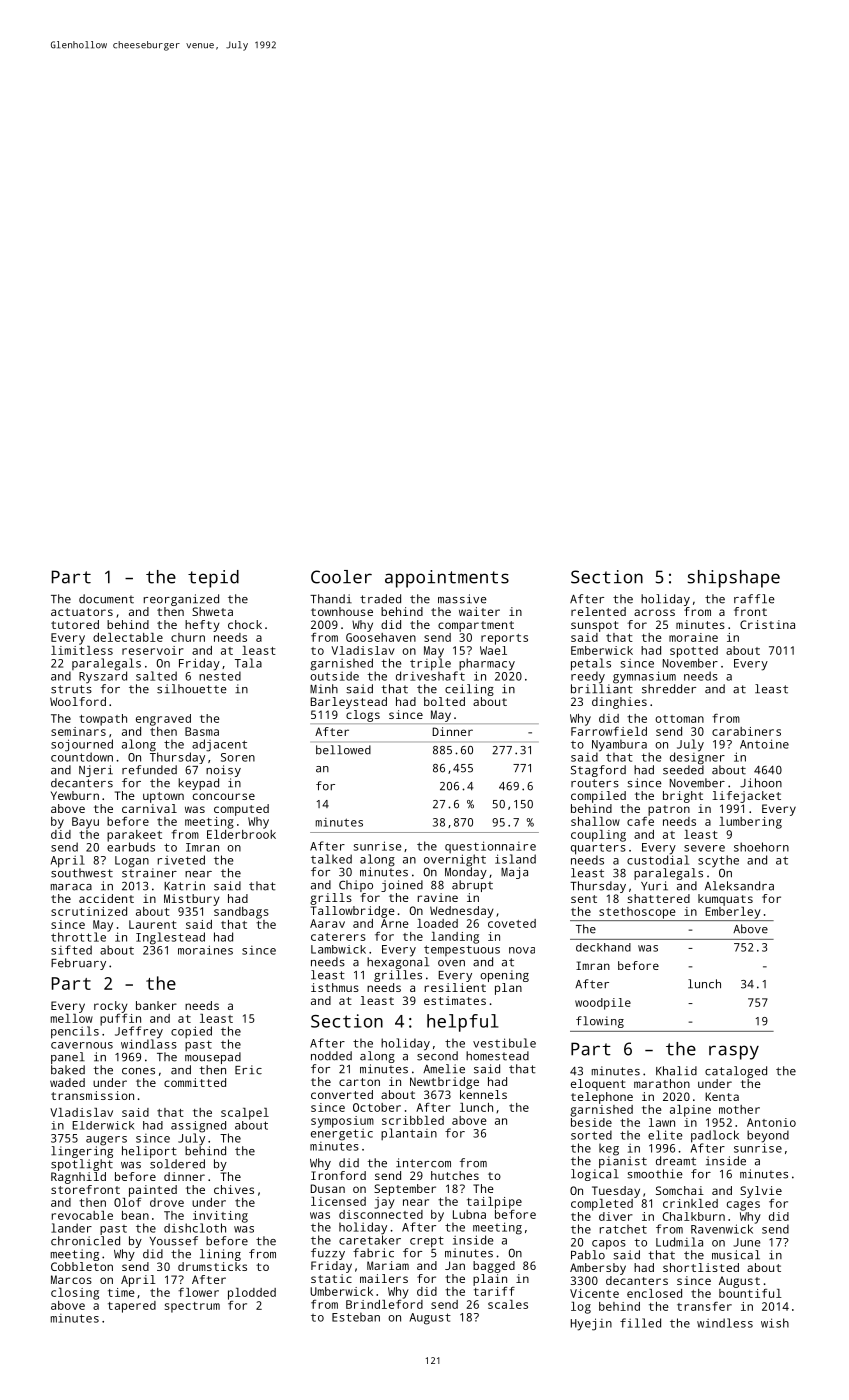 The width and height of the screenshot is (849, 1400). Describe the element at coordinates (356, 1317) in the screenshot. I see `Esteban` at that location.
